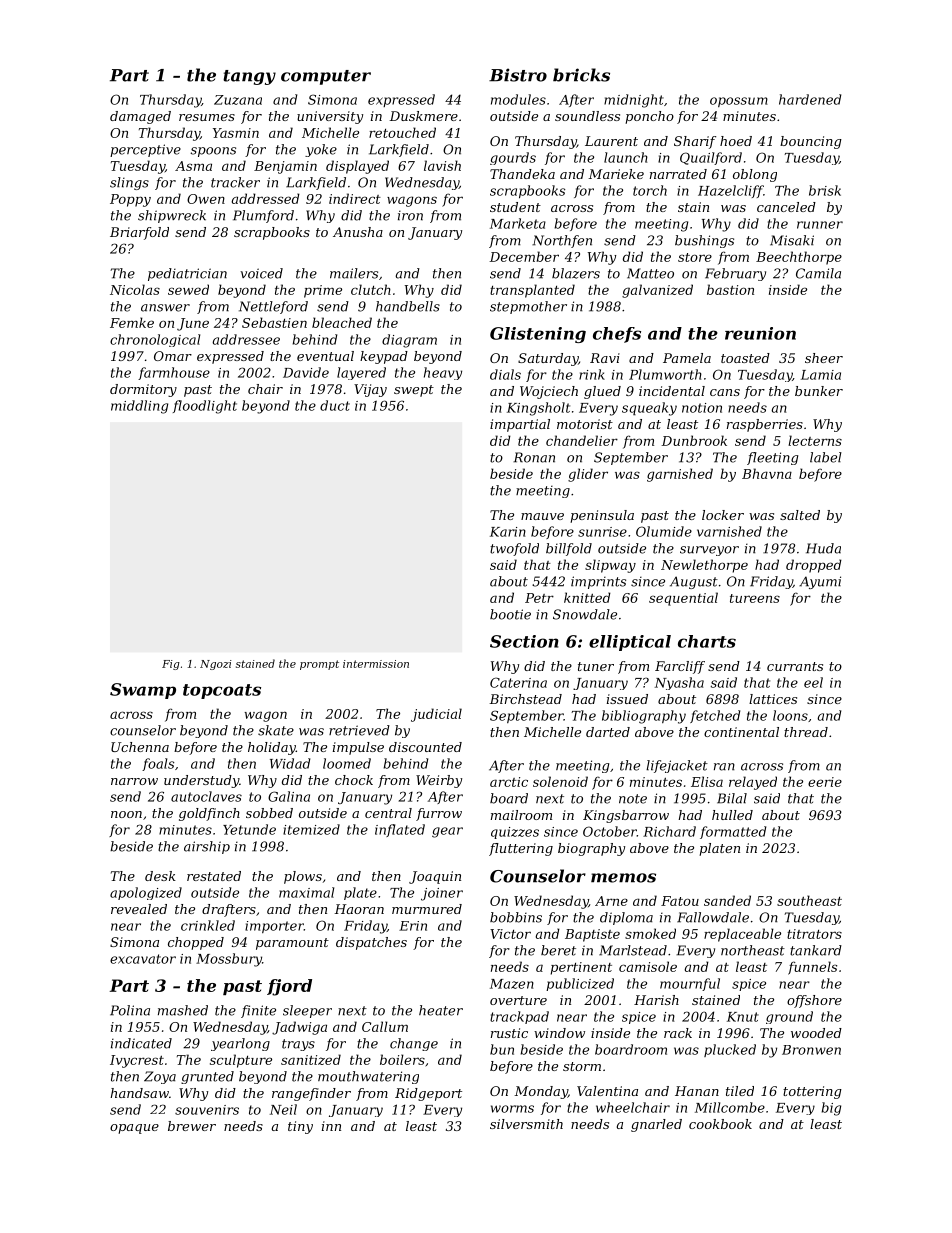  Describe the element at coordinates (679, 683) in the page. I see `Nyasha` at that location.
